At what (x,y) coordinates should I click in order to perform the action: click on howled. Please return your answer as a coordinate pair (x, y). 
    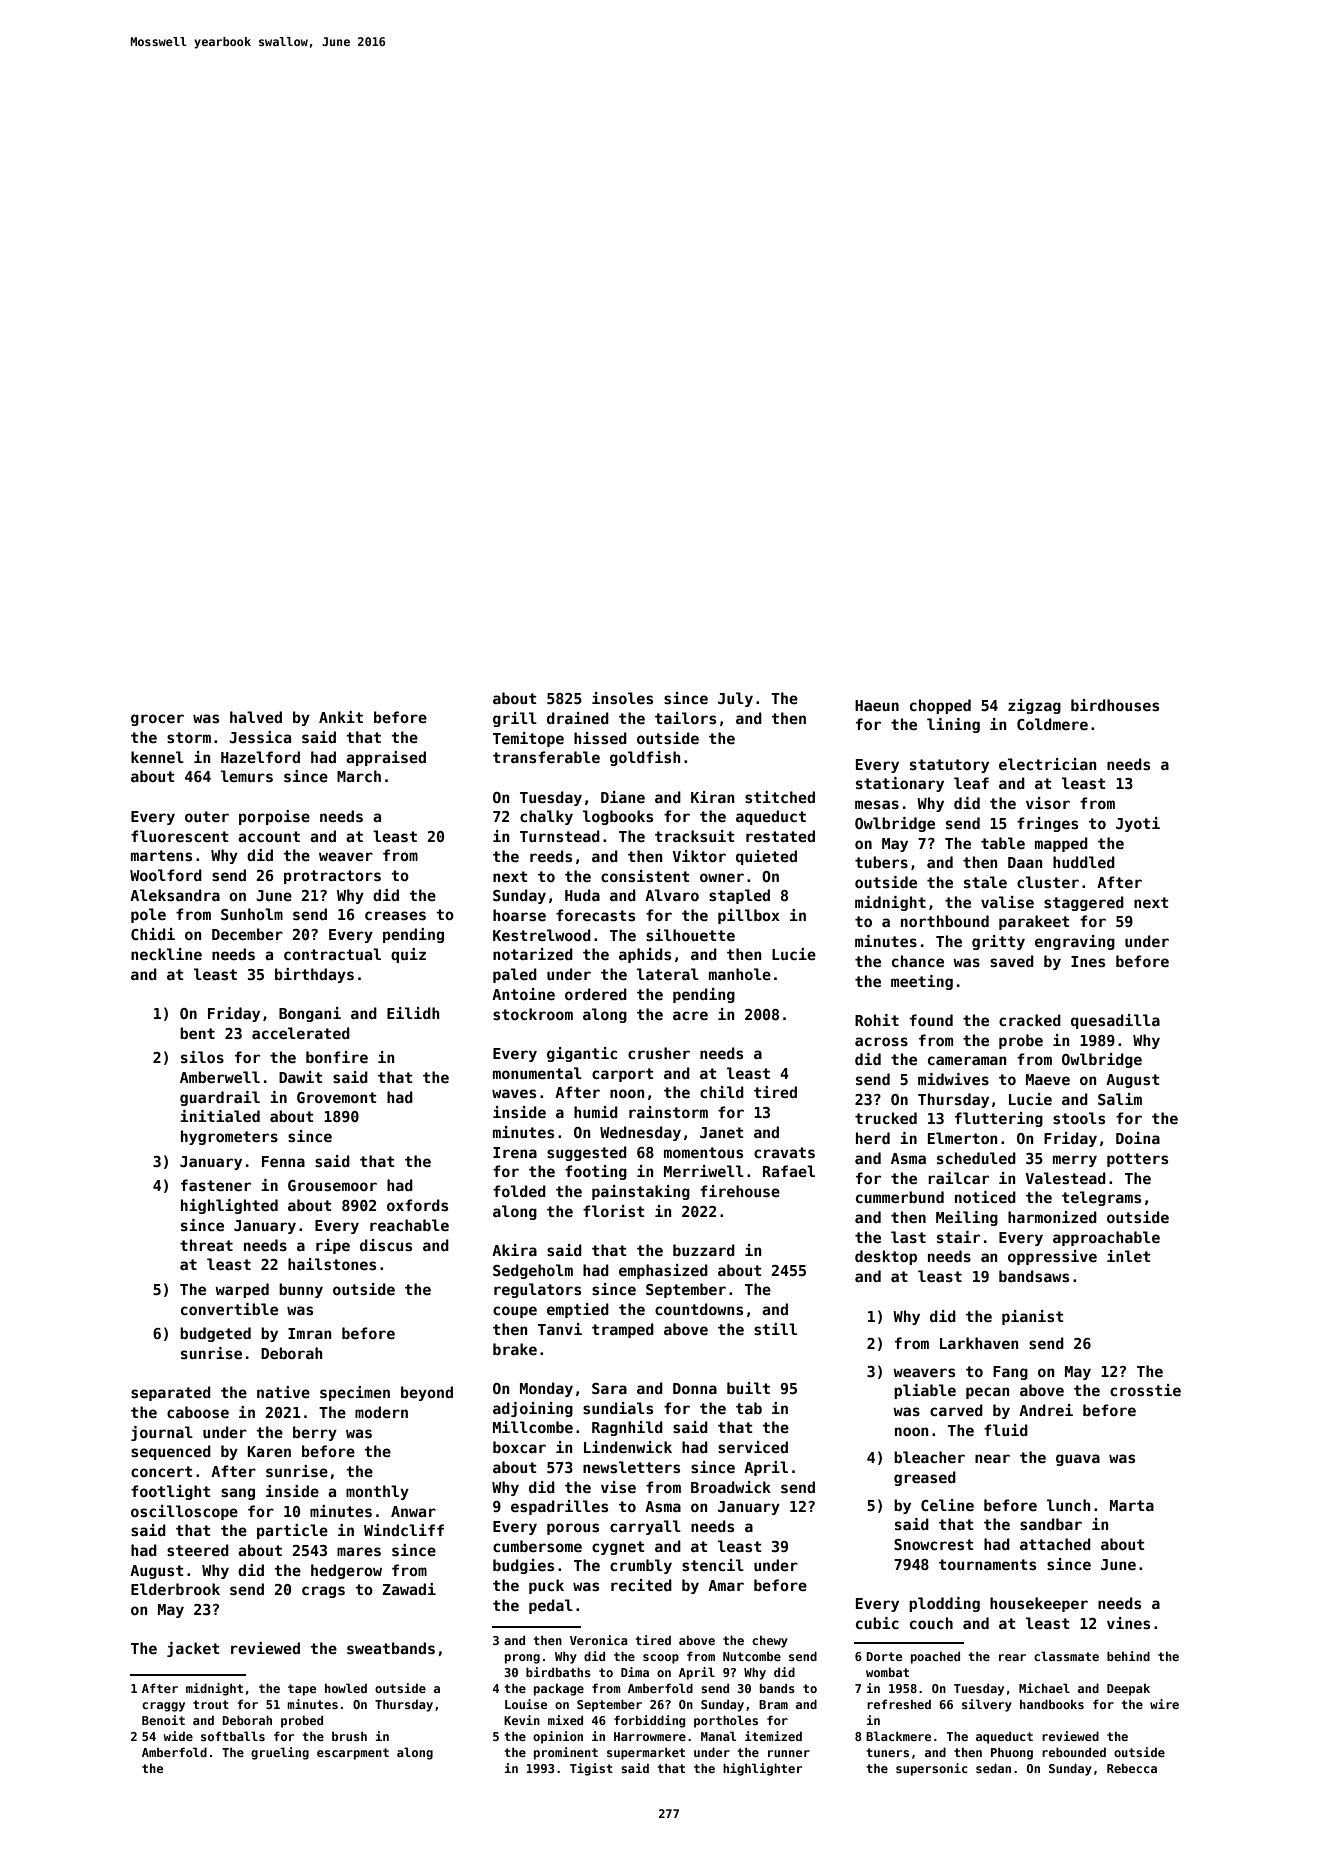
    Looking at the image, I should click on (346, 1688).
